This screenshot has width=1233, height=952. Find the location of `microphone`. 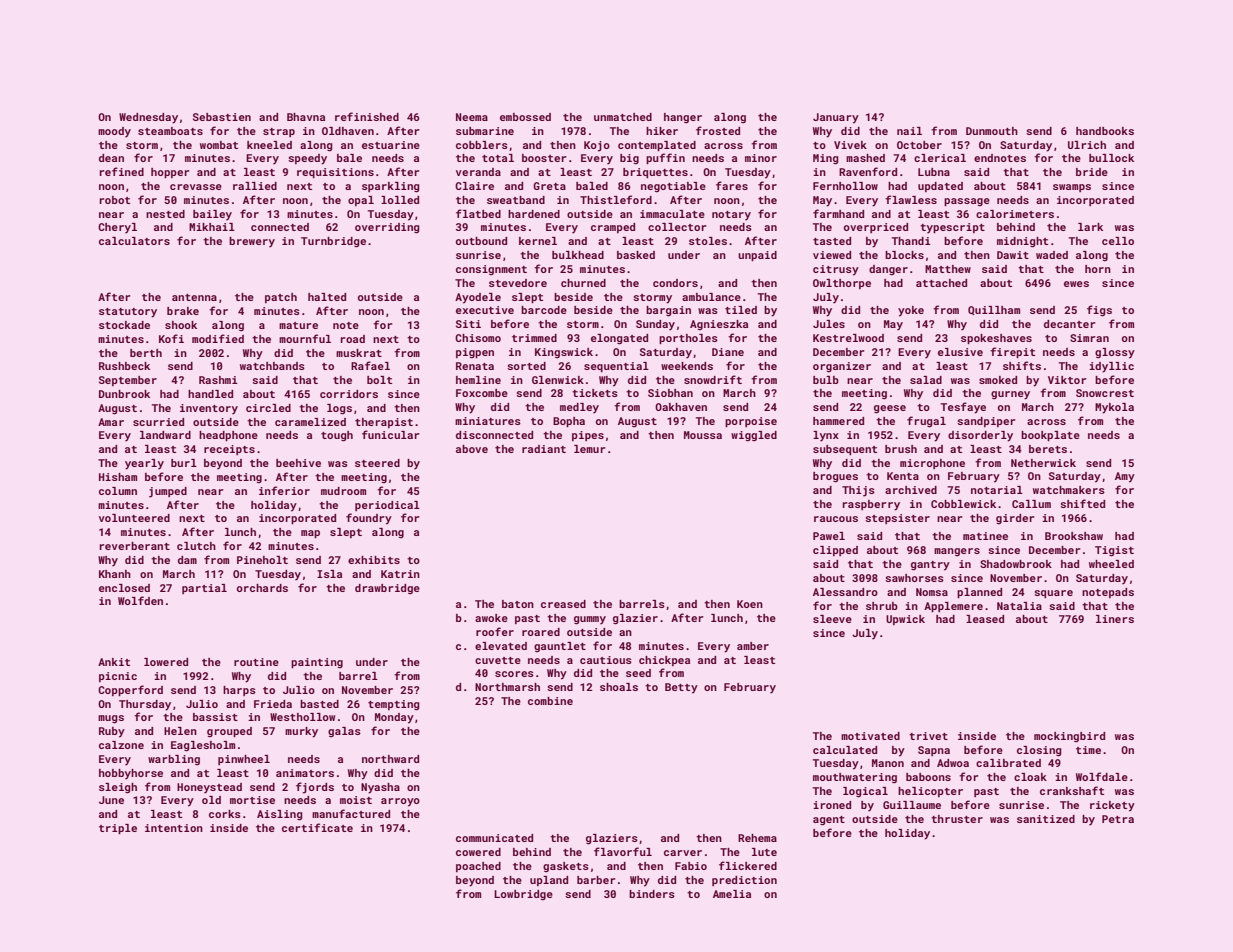

microphone is located at coordinates (932, 464).
